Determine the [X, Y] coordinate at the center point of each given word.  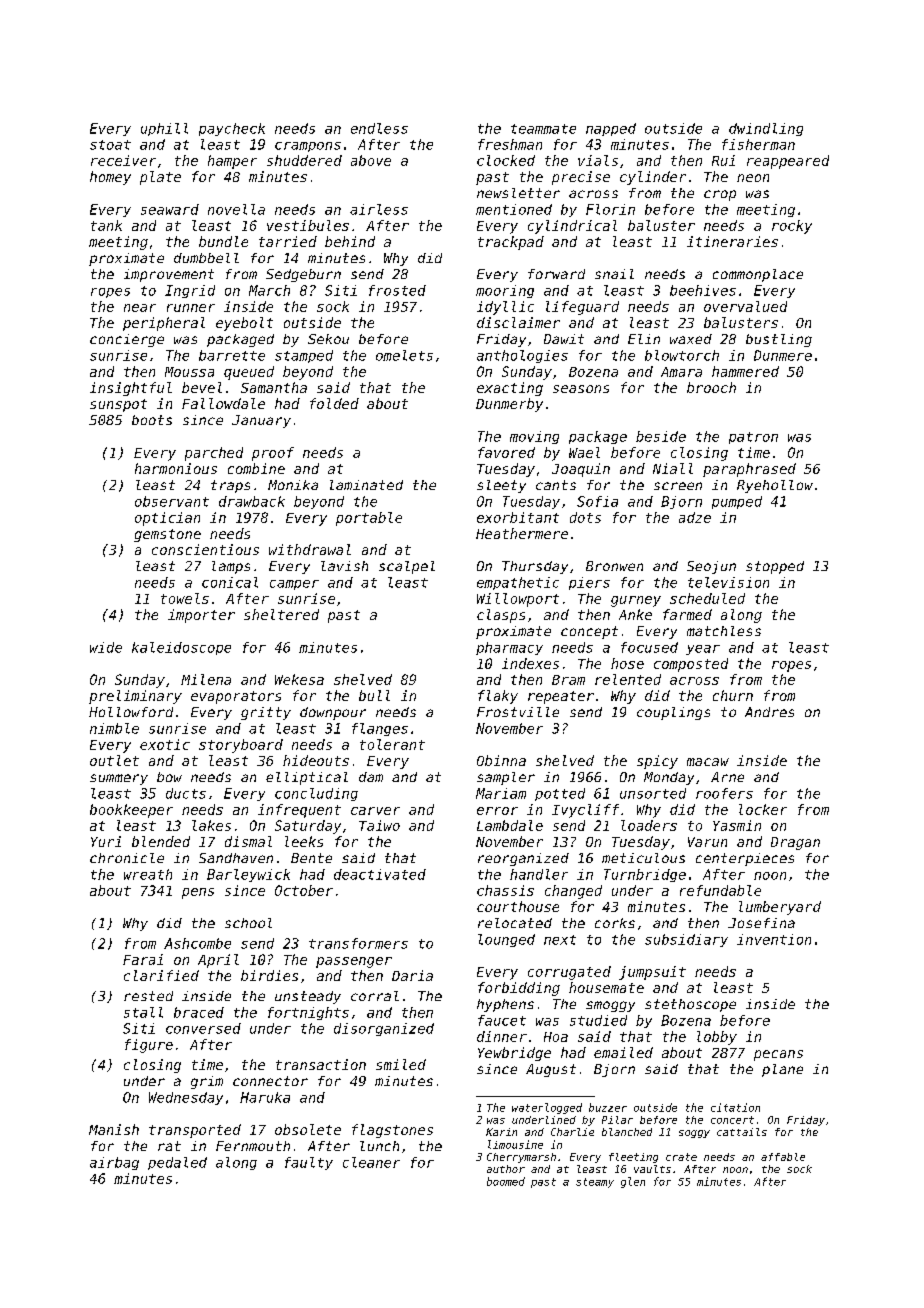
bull [374, 695]
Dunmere [783, 355]
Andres [769, 712]
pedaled [177, 1163]
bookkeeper [131, 811]
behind [350, 241]
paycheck [232, 129]
